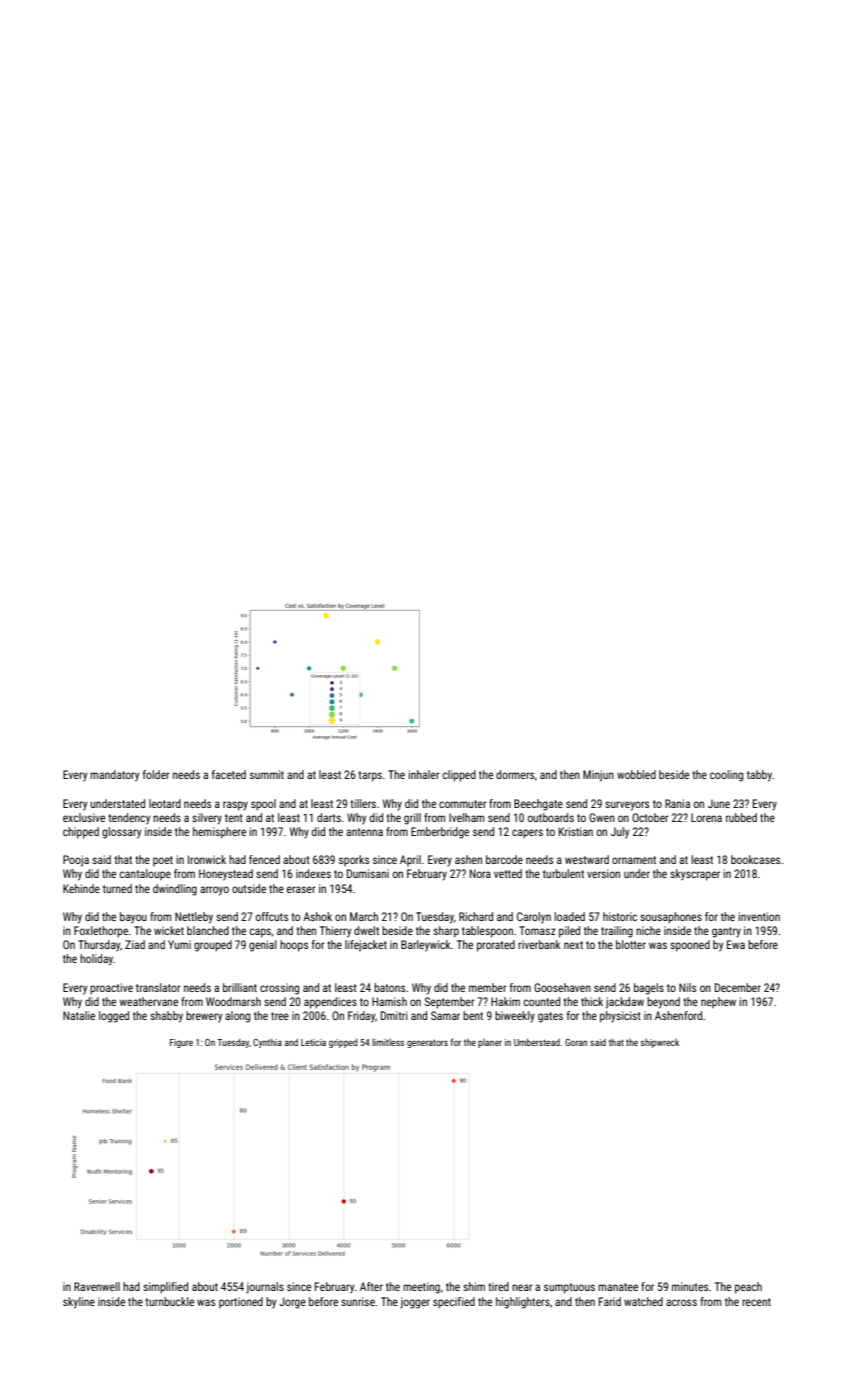 This screenshot has height=1400, width=849. Describe the element at coordinates (476, 916) in the screenshot. I see `Richard` at that location.
